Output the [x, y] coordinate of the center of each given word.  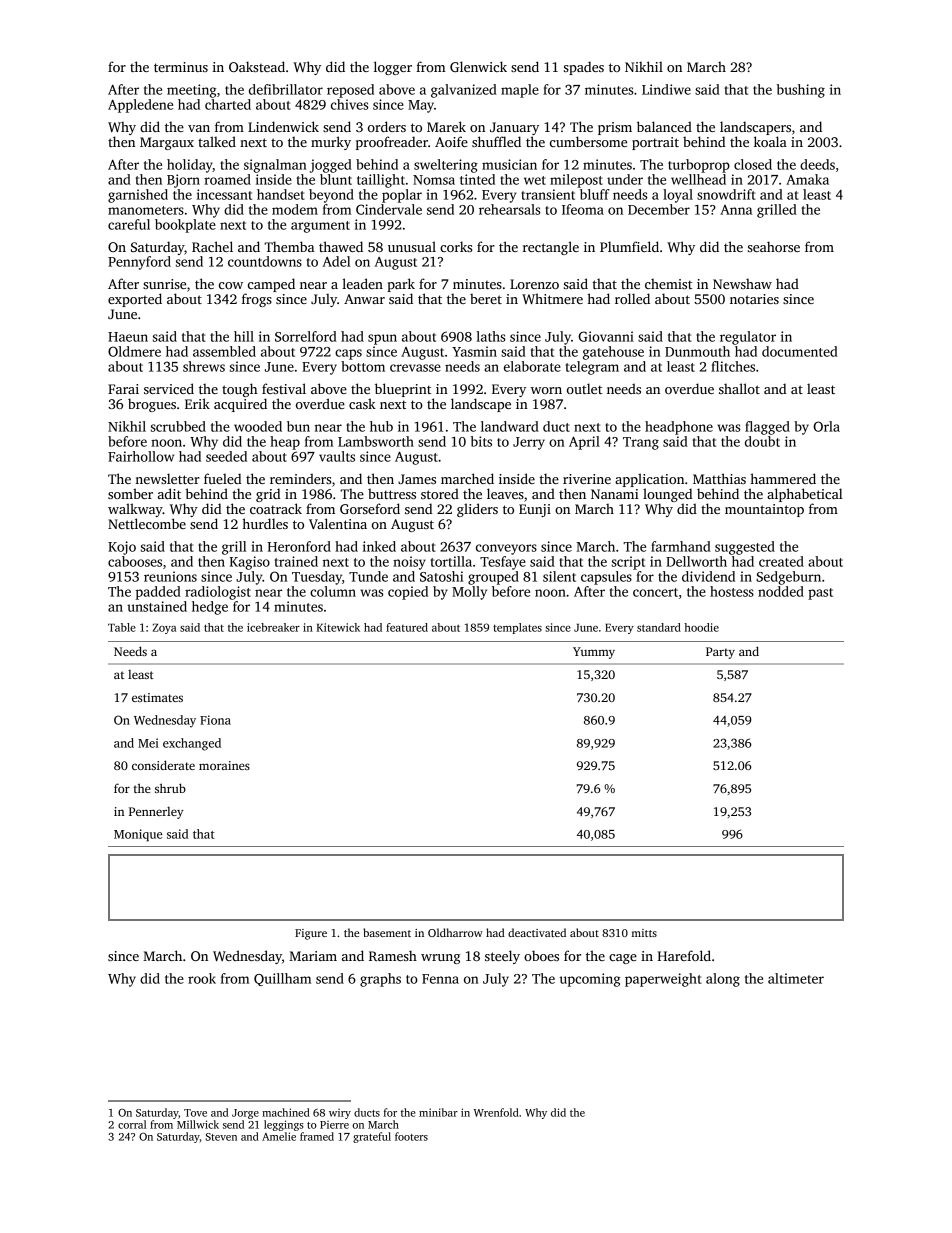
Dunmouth [697, 351]
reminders [300, 478]
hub [381, 426]
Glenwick [478, 66]
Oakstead [257, 66]
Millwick [198, 1124]
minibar [438, 1112]
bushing [801, 91]
